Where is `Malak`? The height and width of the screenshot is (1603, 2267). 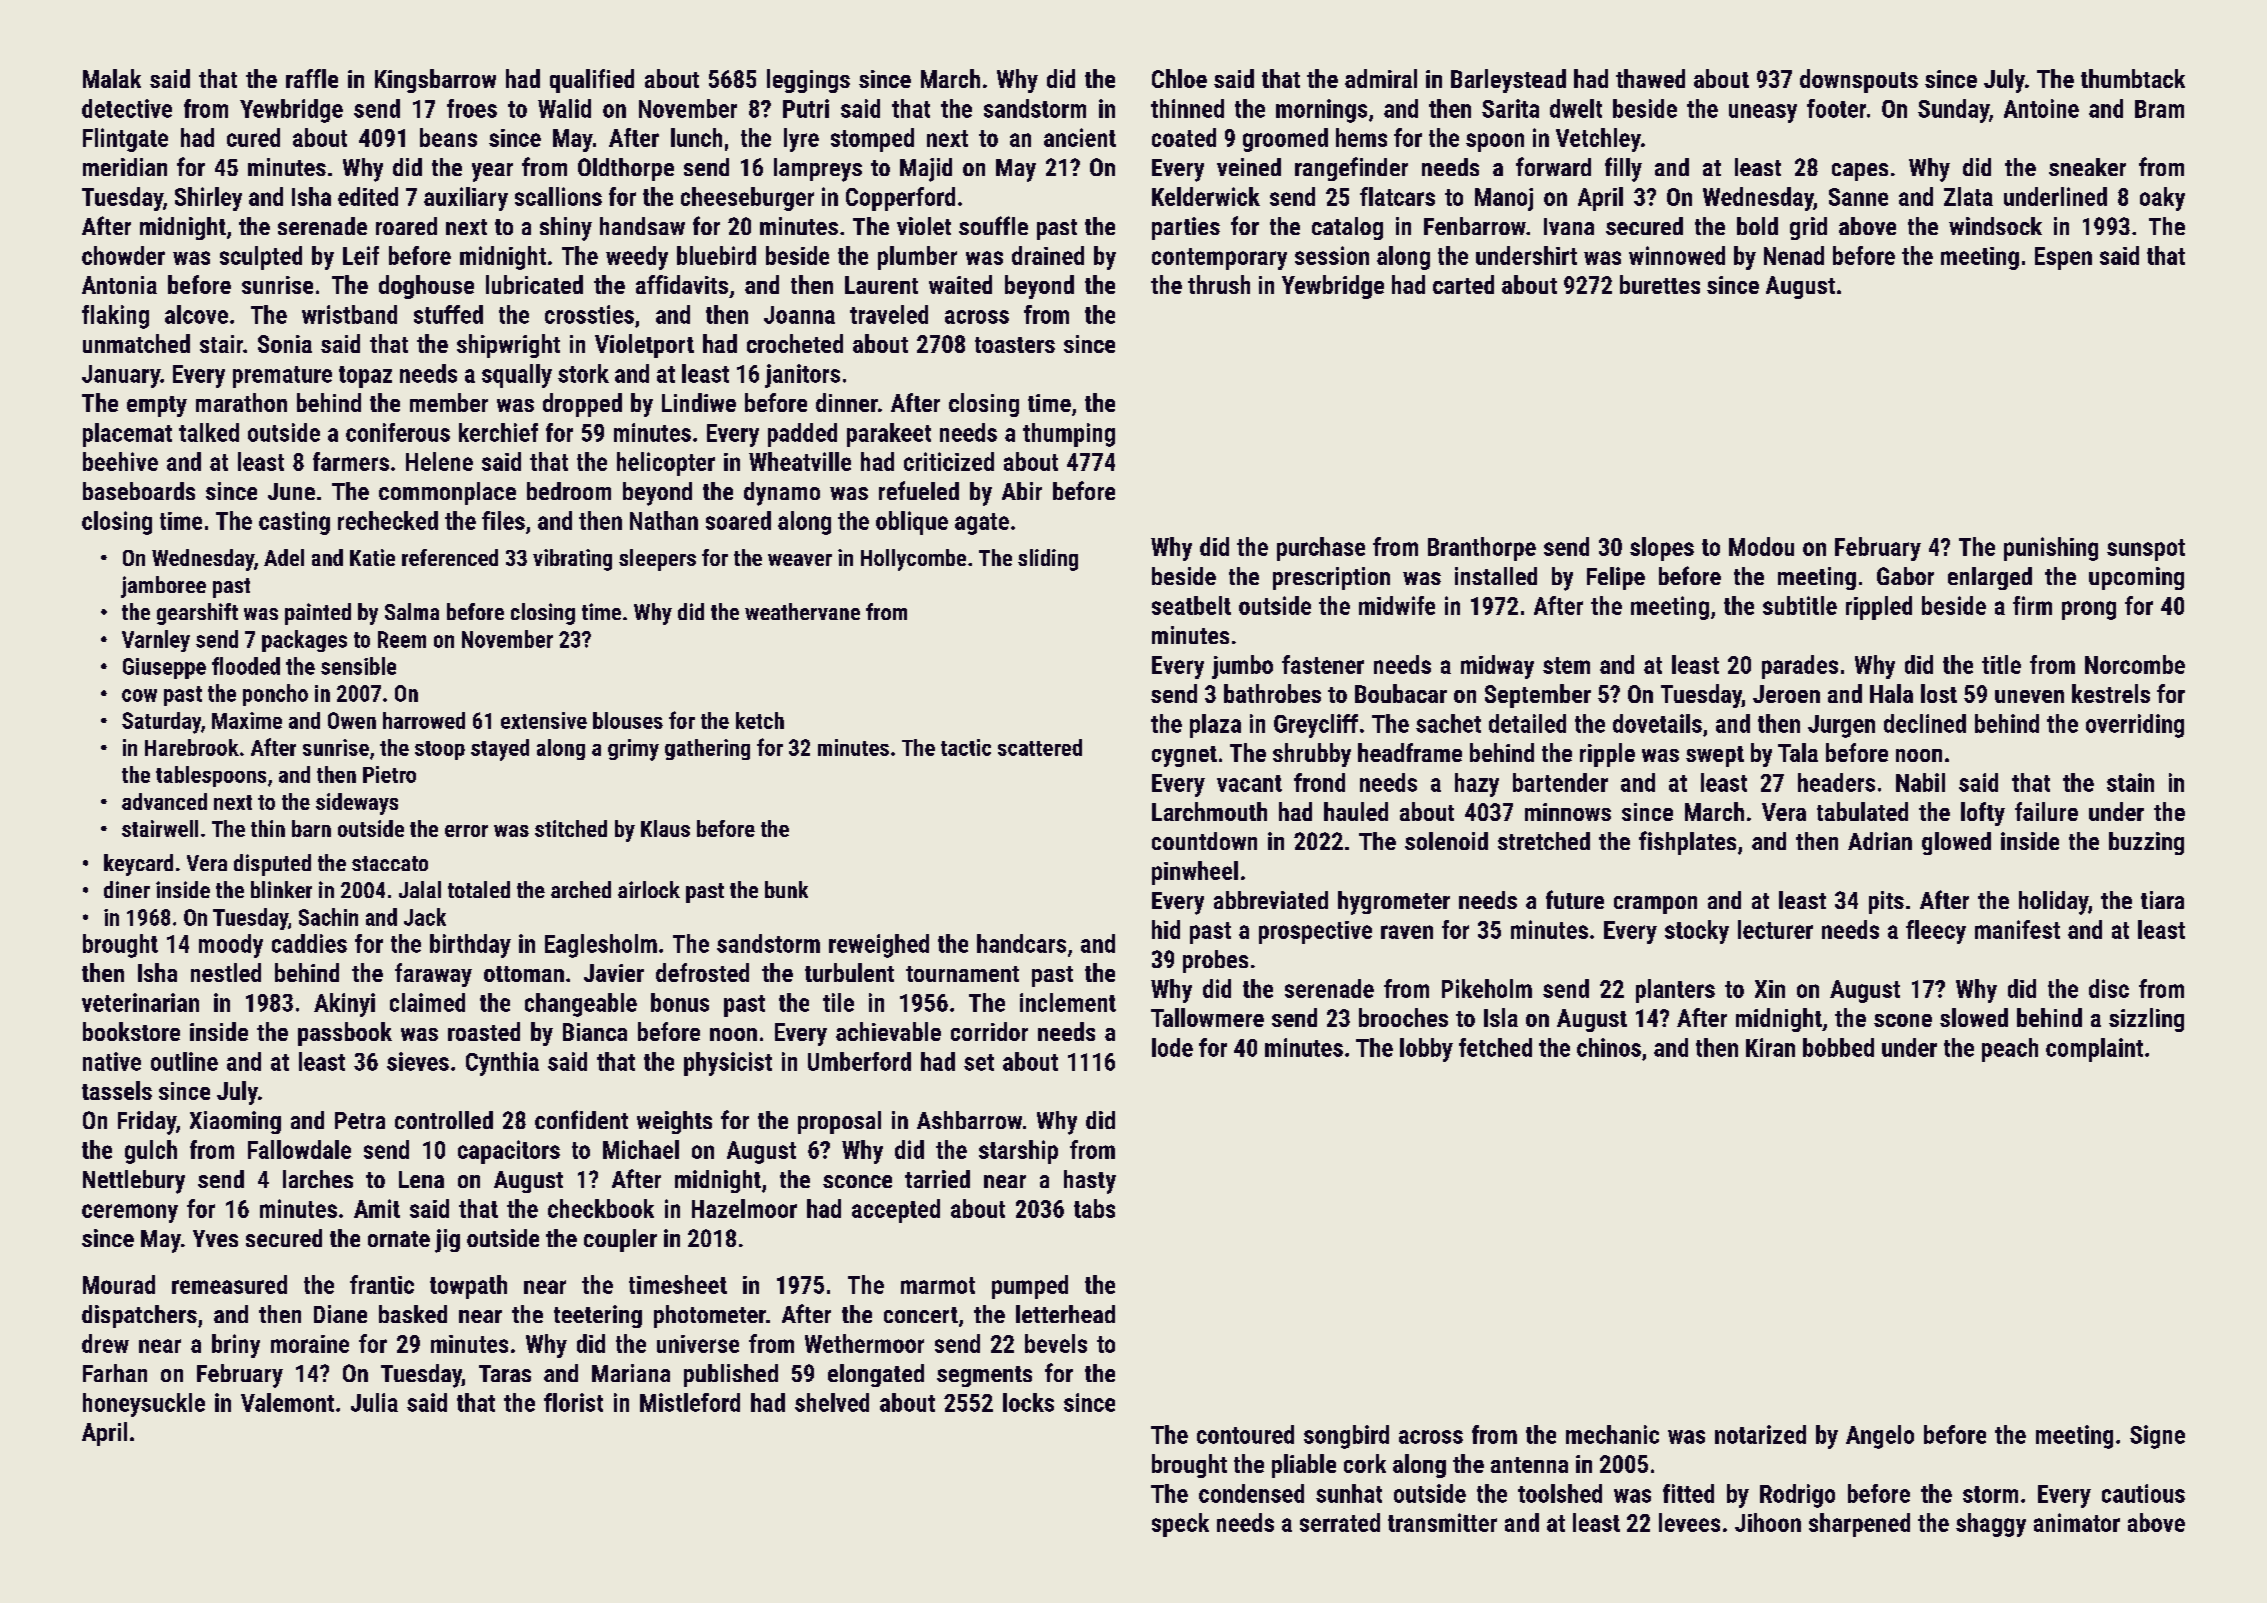
Malak is located at coordinates (112, 78).
